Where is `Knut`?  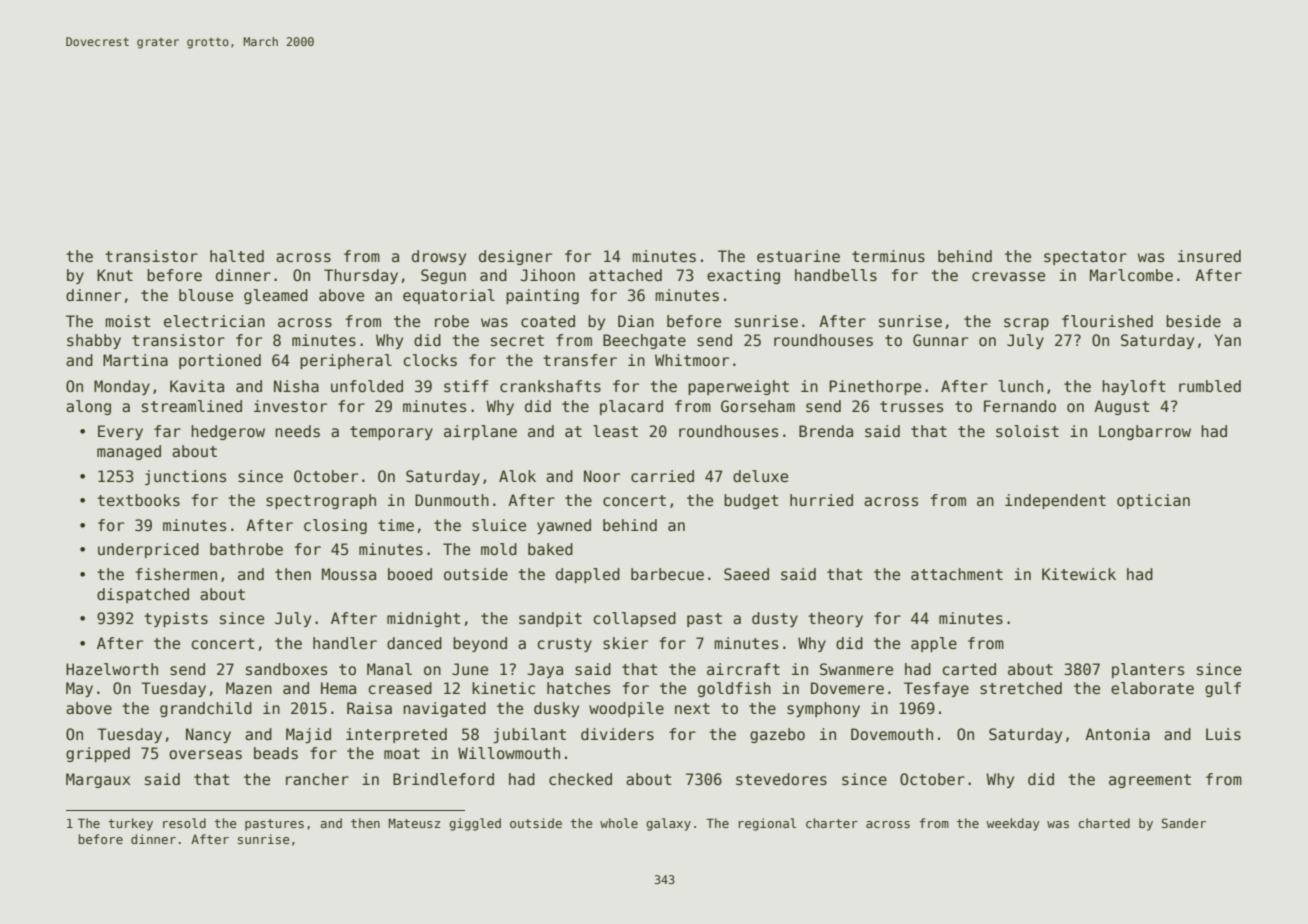 Knut is located at coordinates (115, 275).
